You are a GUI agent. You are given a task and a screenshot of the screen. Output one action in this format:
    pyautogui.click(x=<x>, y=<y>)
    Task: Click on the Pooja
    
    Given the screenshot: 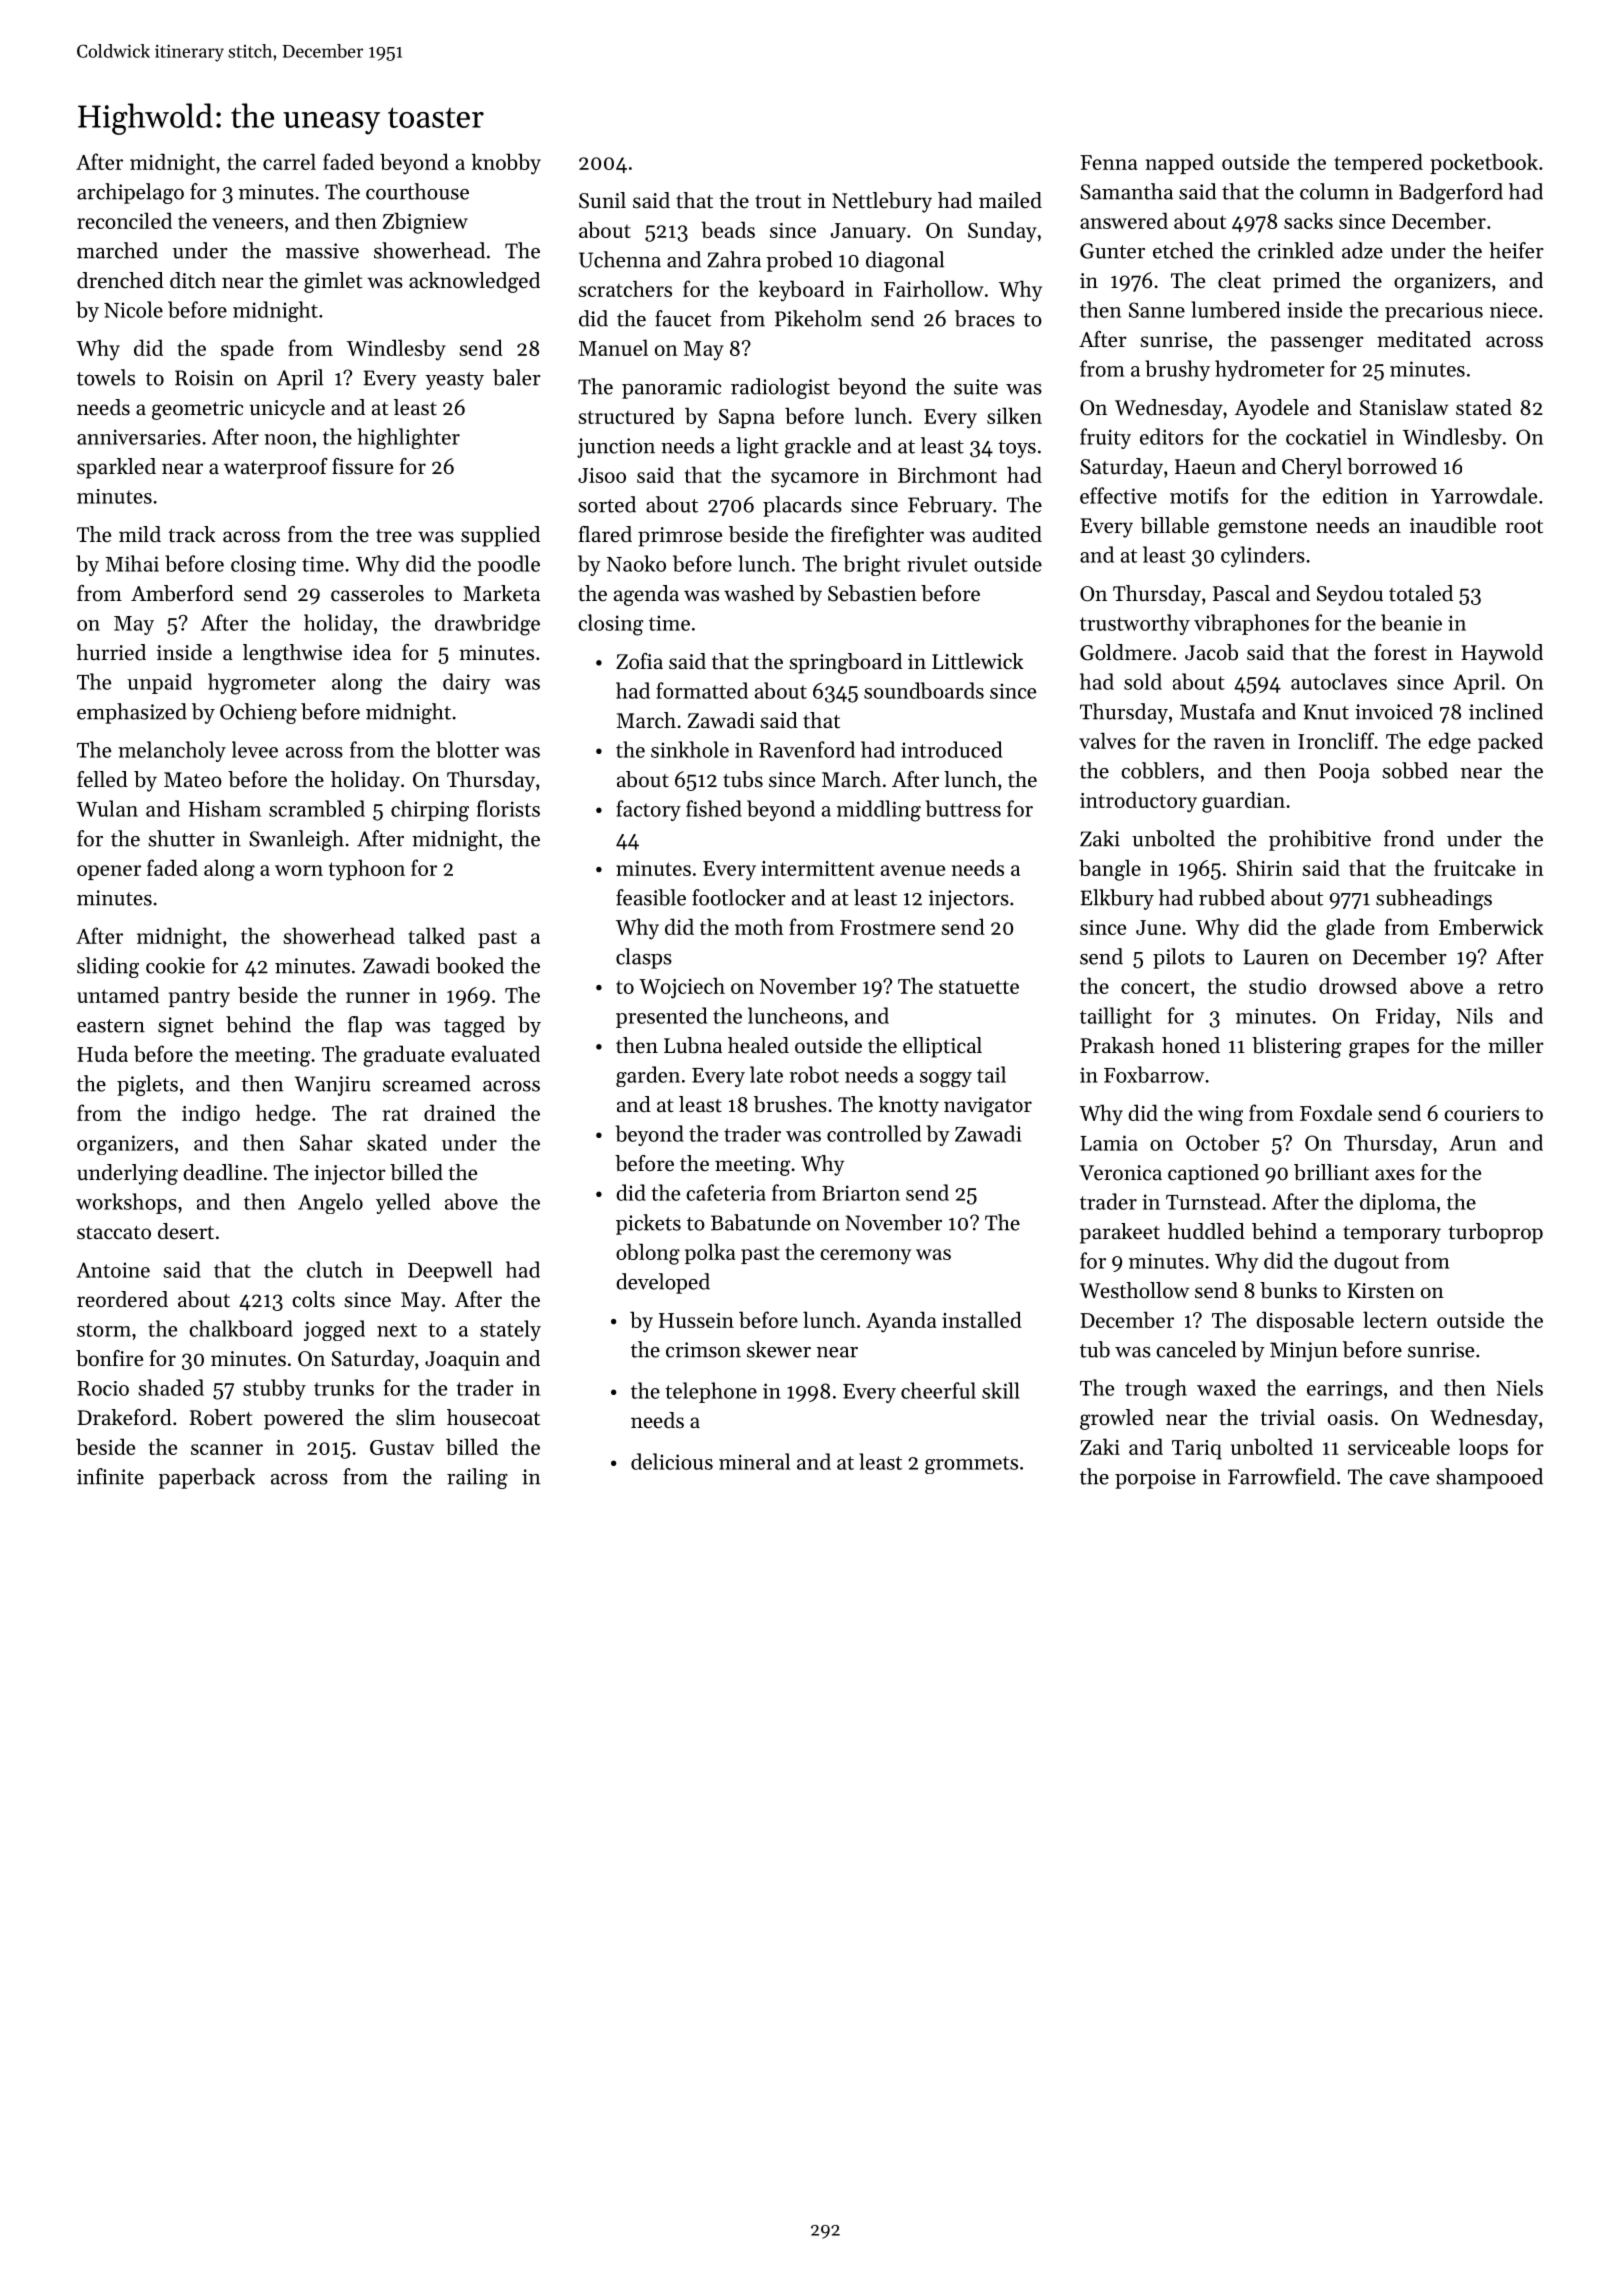 What is the action you would take?
    pyautogui.click(x=1344, y=773)
